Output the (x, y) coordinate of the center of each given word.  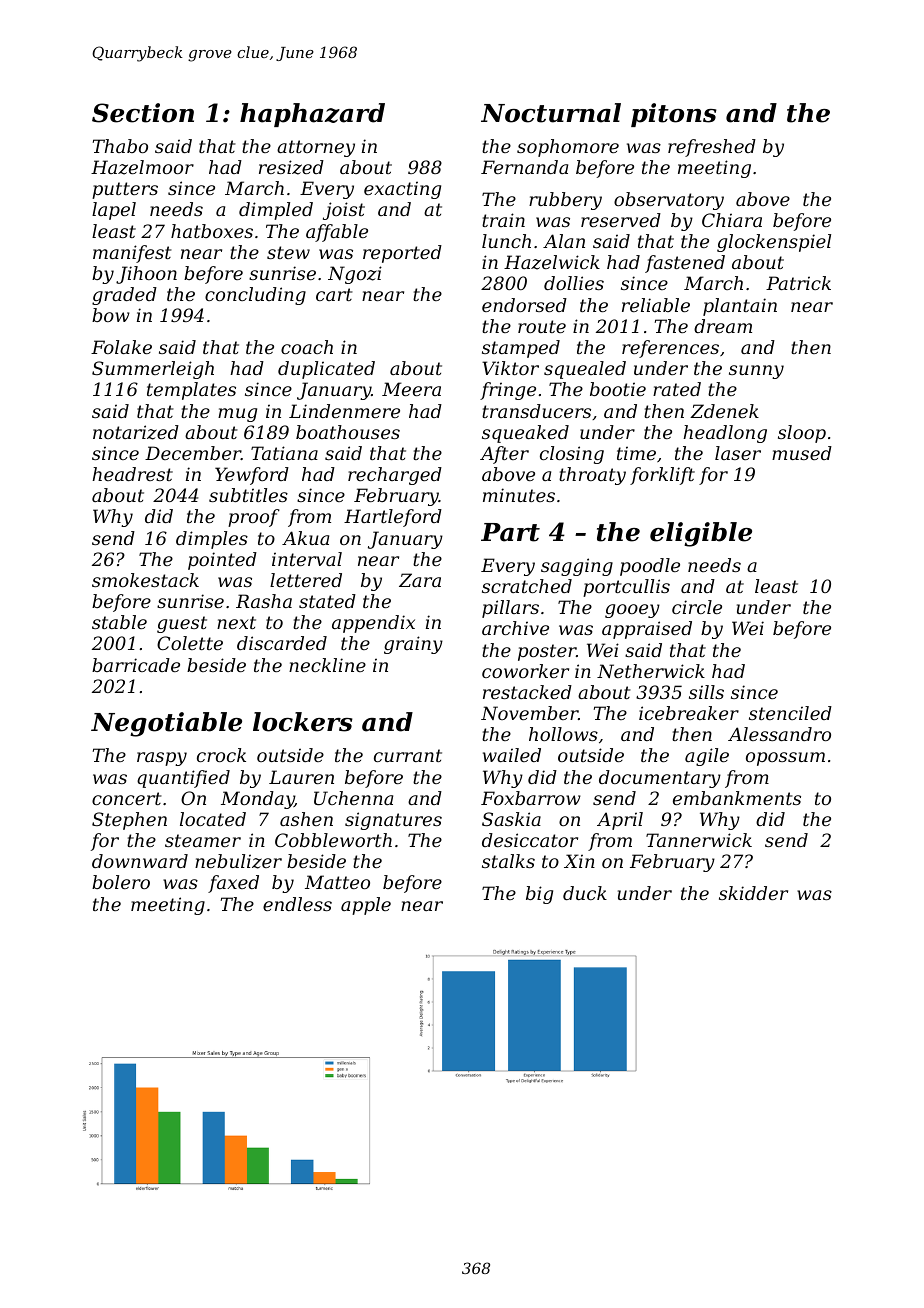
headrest (132, 474)
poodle (650, 567)
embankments (737, 798)
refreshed (712, 148)
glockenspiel (774, 243)
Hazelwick (552, 262)
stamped (521, 349)
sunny (756, 372)
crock (221, 755)
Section (143, 113)
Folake (121, 347)
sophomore (568, 148)
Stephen (129, 821)
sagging (577, 567)
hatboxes (212, 231)
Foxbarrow (531, 798)
